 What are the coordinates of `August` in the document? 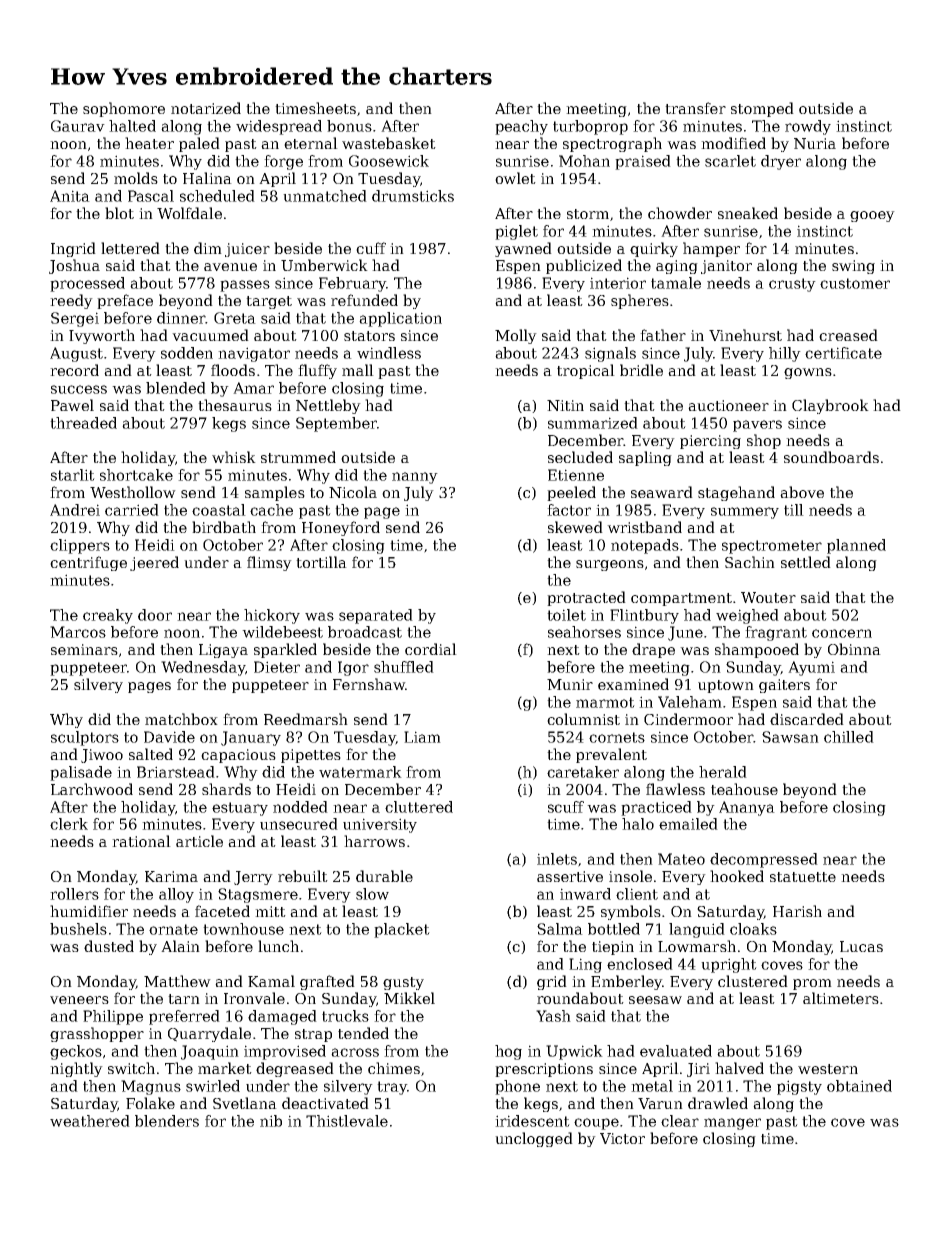 It's located at (76, 354).
